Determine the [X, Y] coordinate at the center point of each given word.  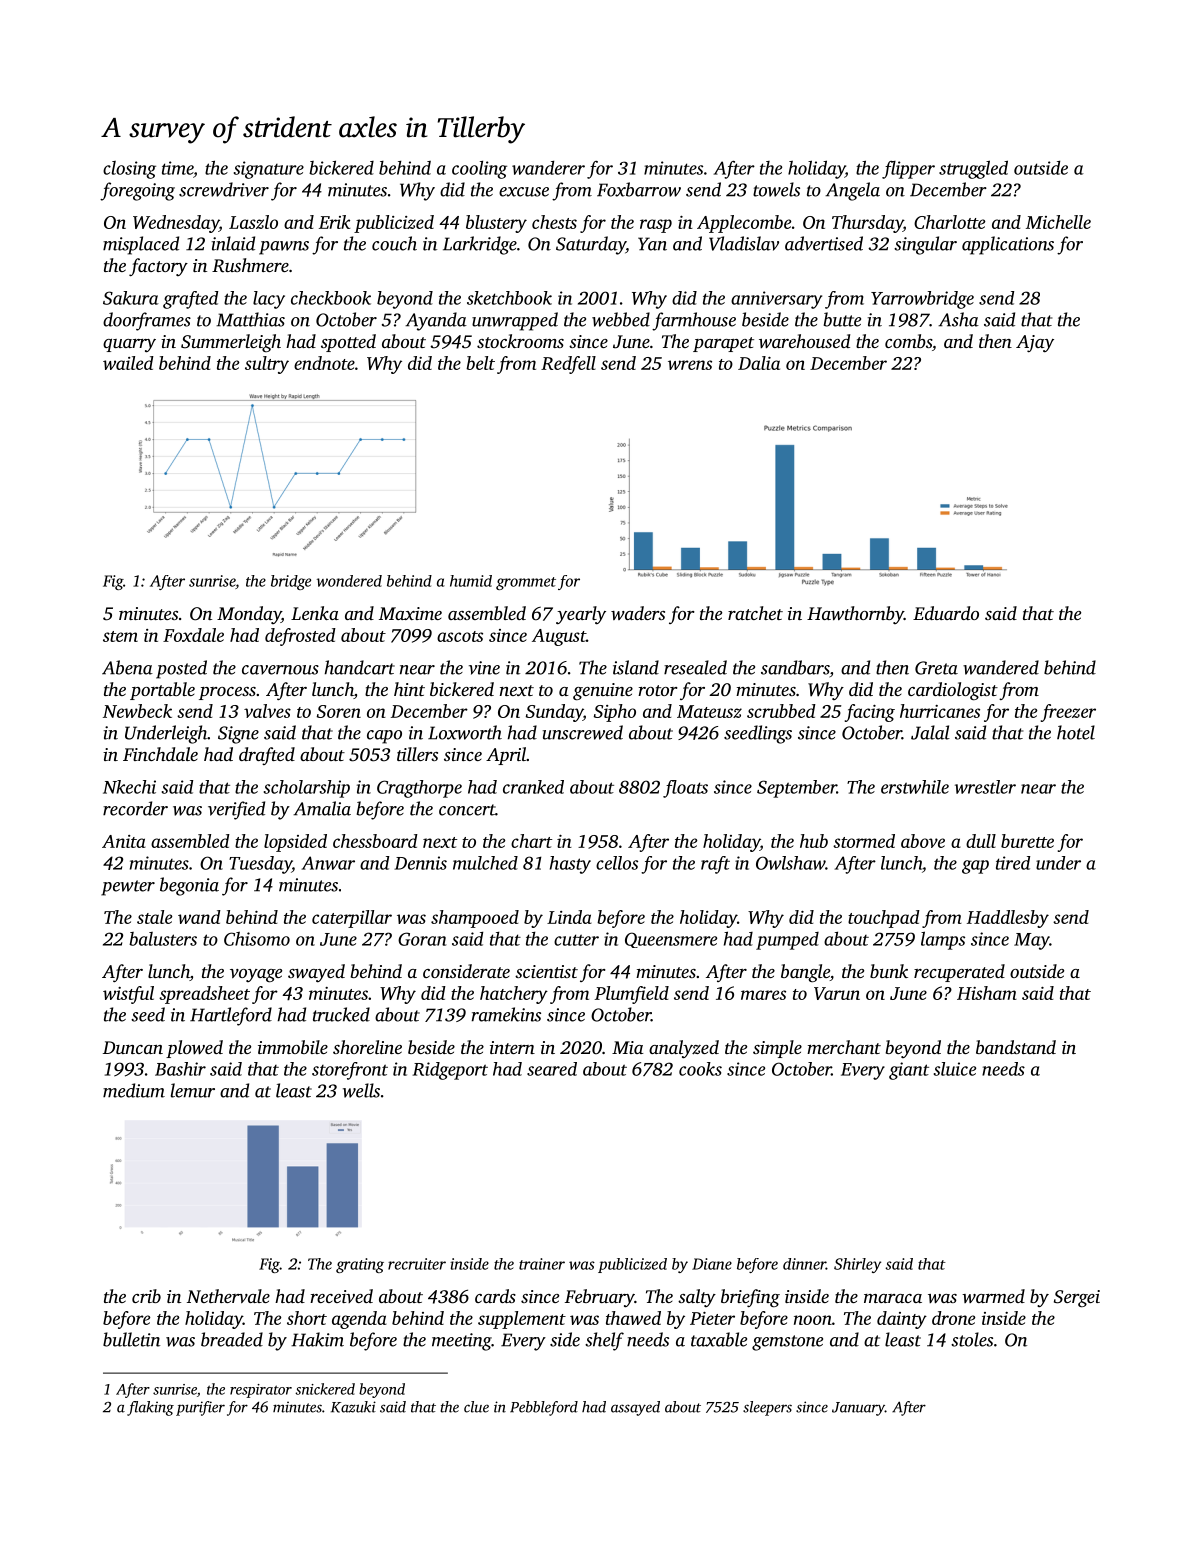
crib [146, 1296]
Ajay [1035, 344]
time [177, 168]
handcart [359, 667]
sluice [955, 1069]
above [923, 841]
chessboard [375, 841]
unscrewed [583, 732]
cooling [479, 170]
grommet [526, 583]
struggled [973, 169]
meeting [462, 1342]
